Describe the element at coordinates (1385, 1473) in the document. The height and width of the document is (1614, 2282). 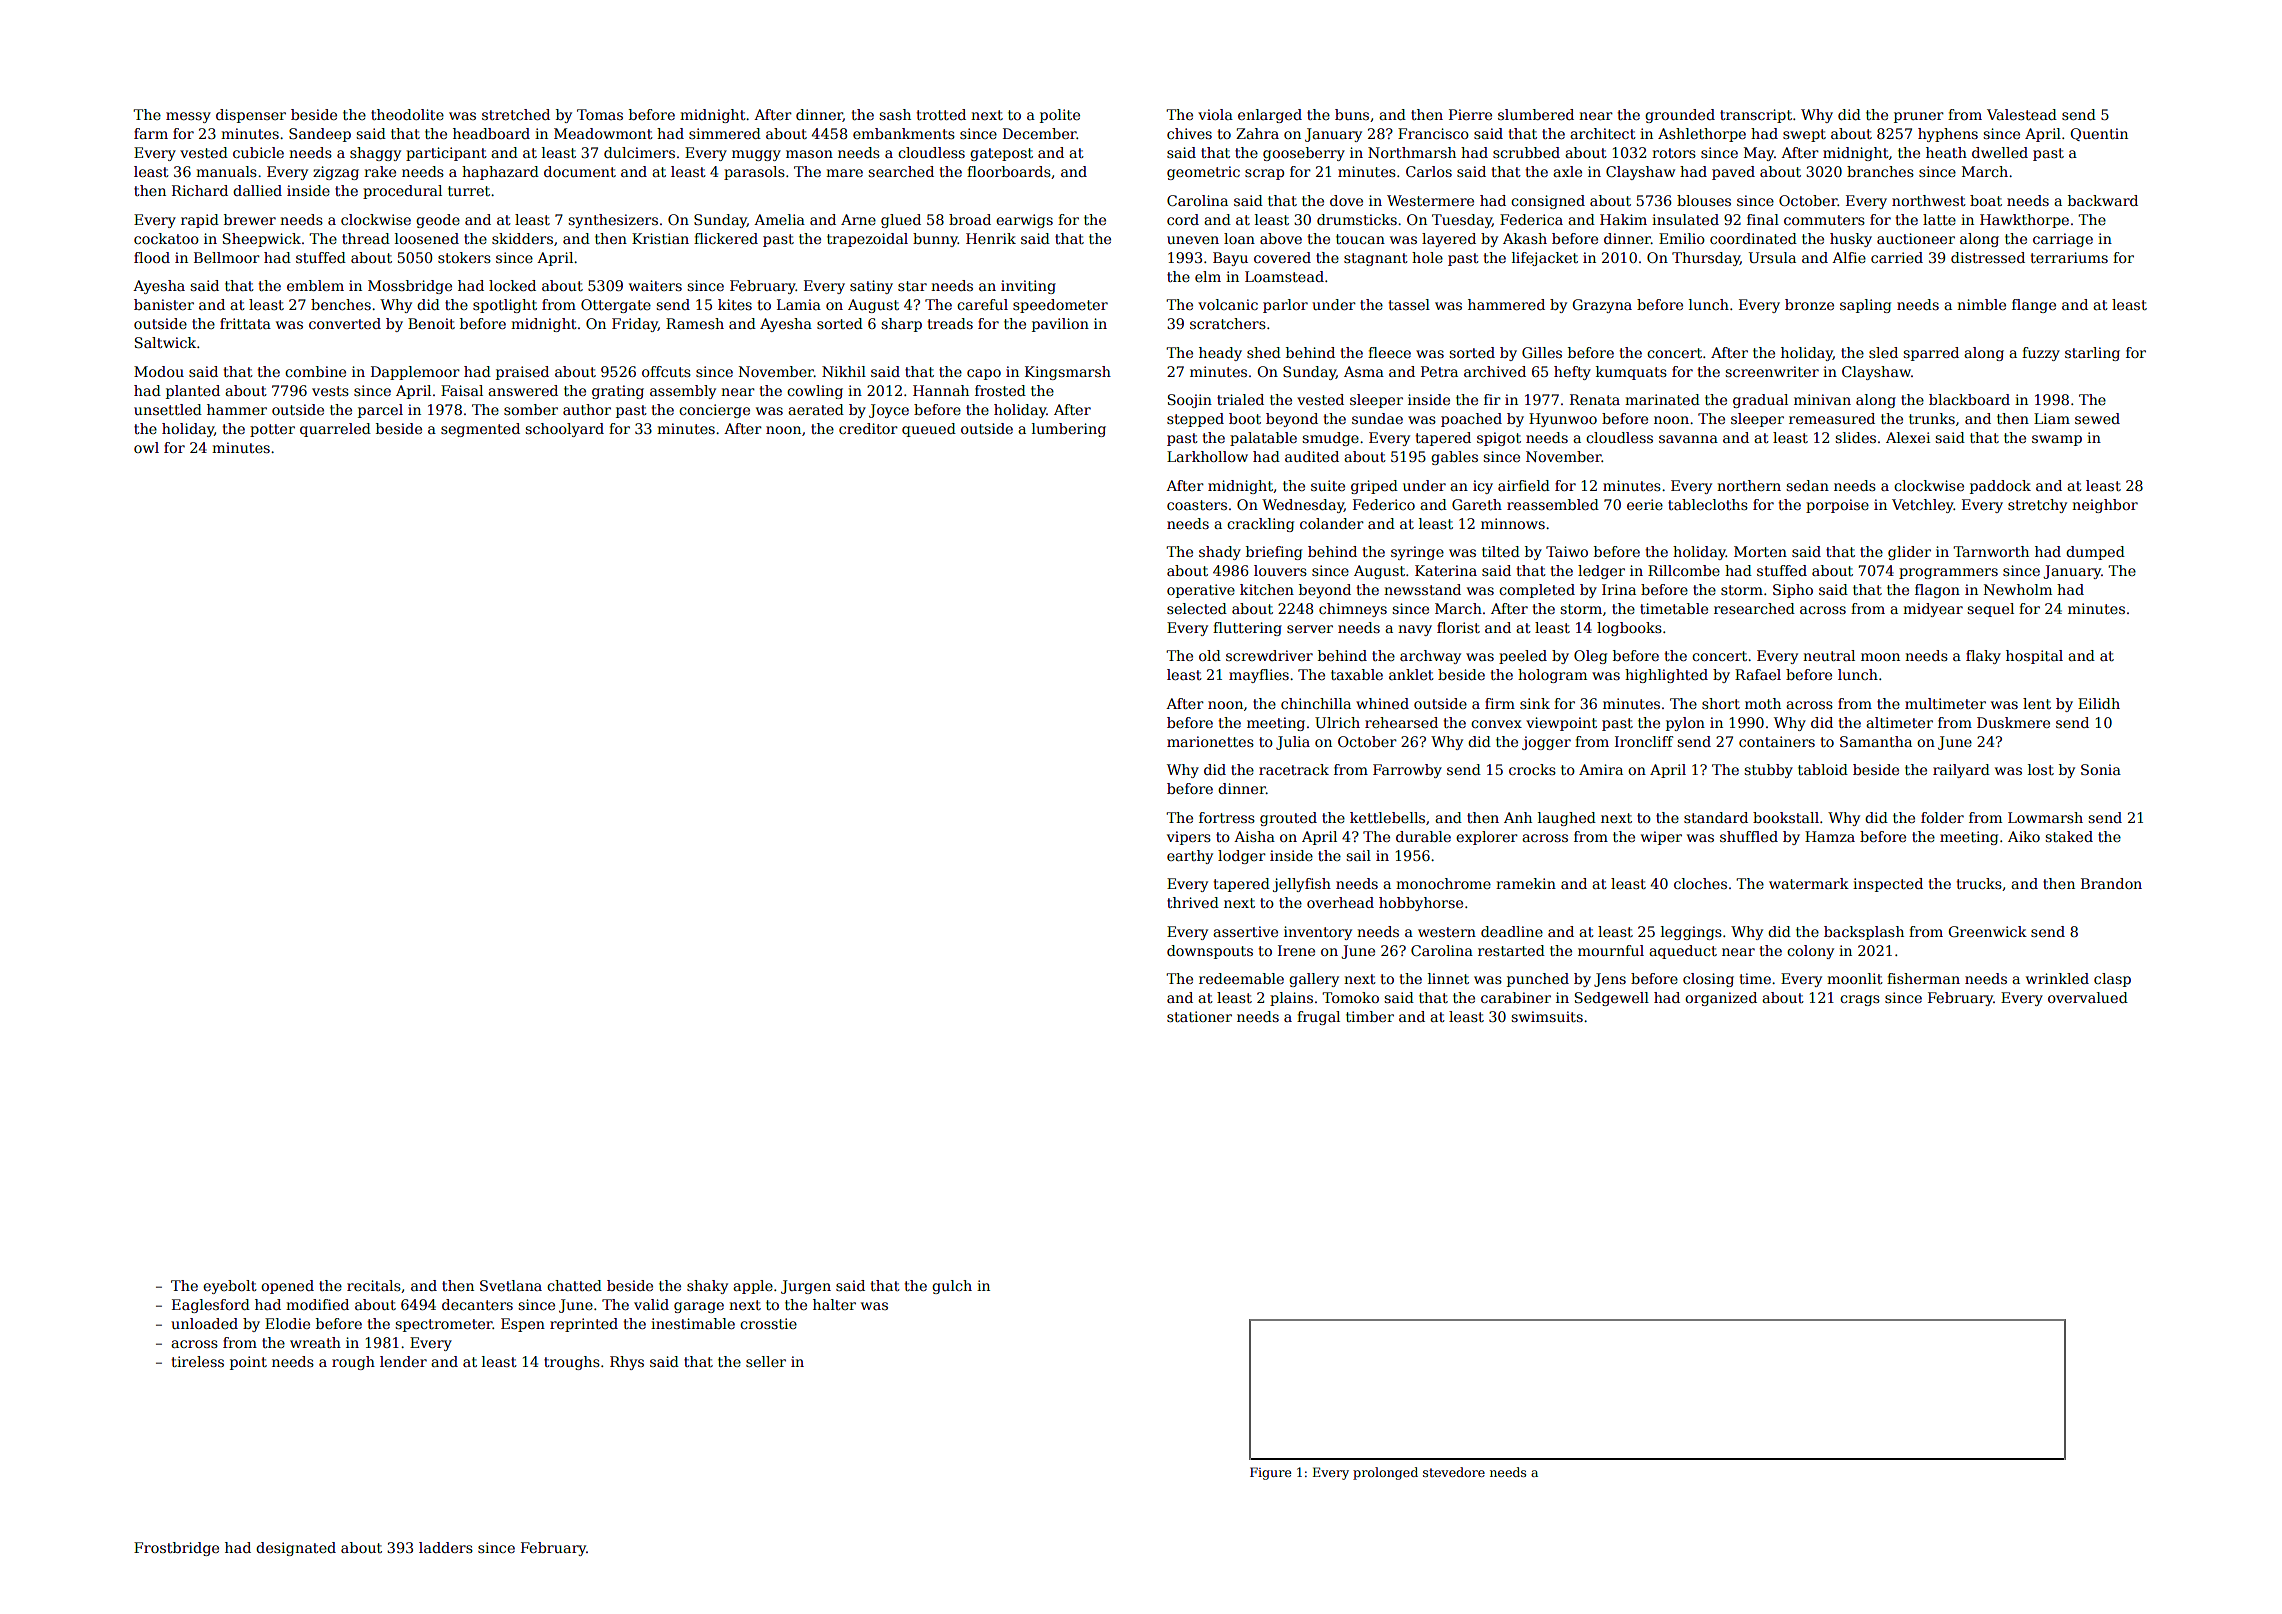
I see `prolonged` at that location.
